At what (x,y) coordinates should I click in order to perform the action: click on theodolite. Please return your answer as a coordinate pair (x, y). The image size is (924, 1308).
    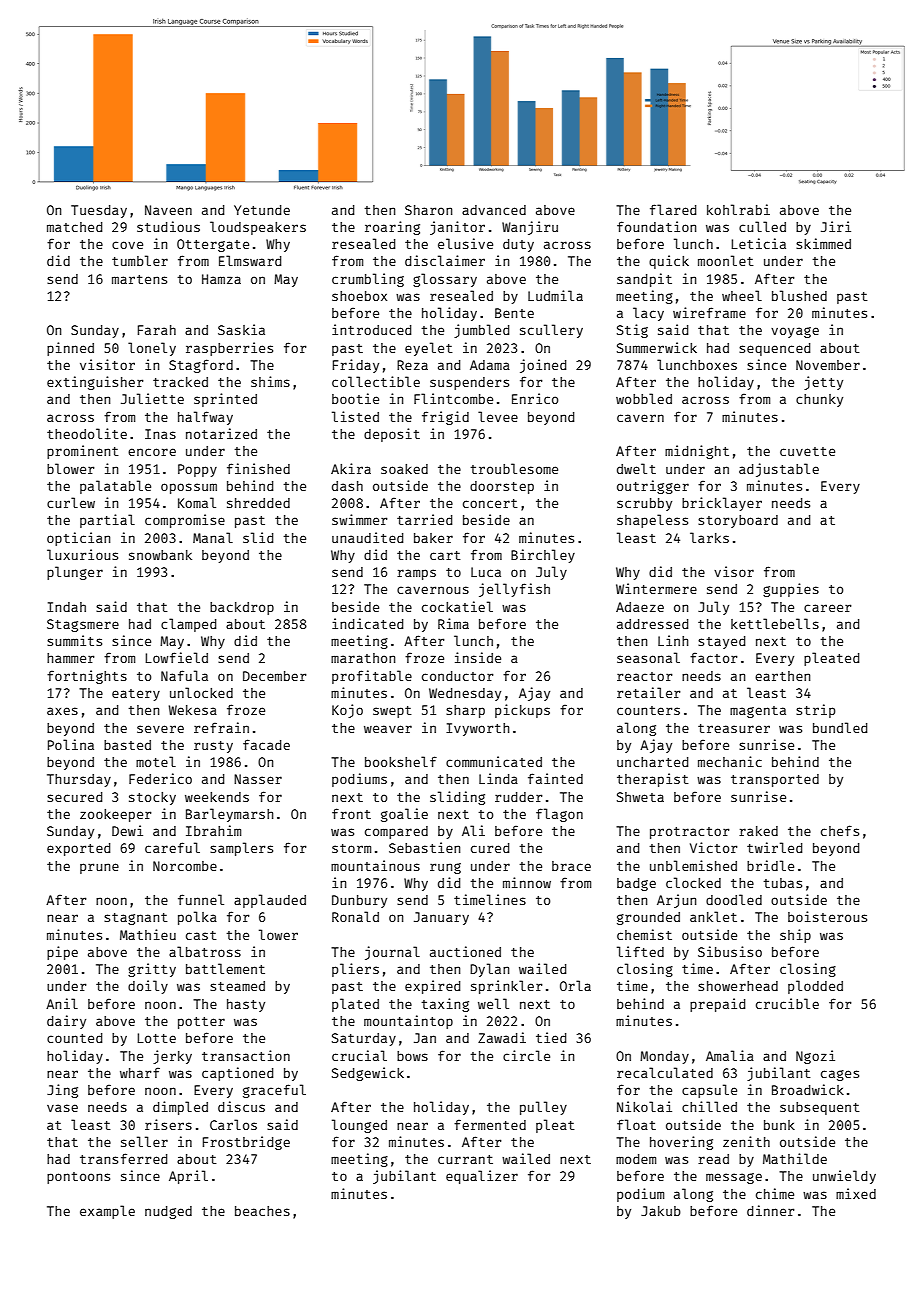
    Looking at the image, I should click on (87, 433).
